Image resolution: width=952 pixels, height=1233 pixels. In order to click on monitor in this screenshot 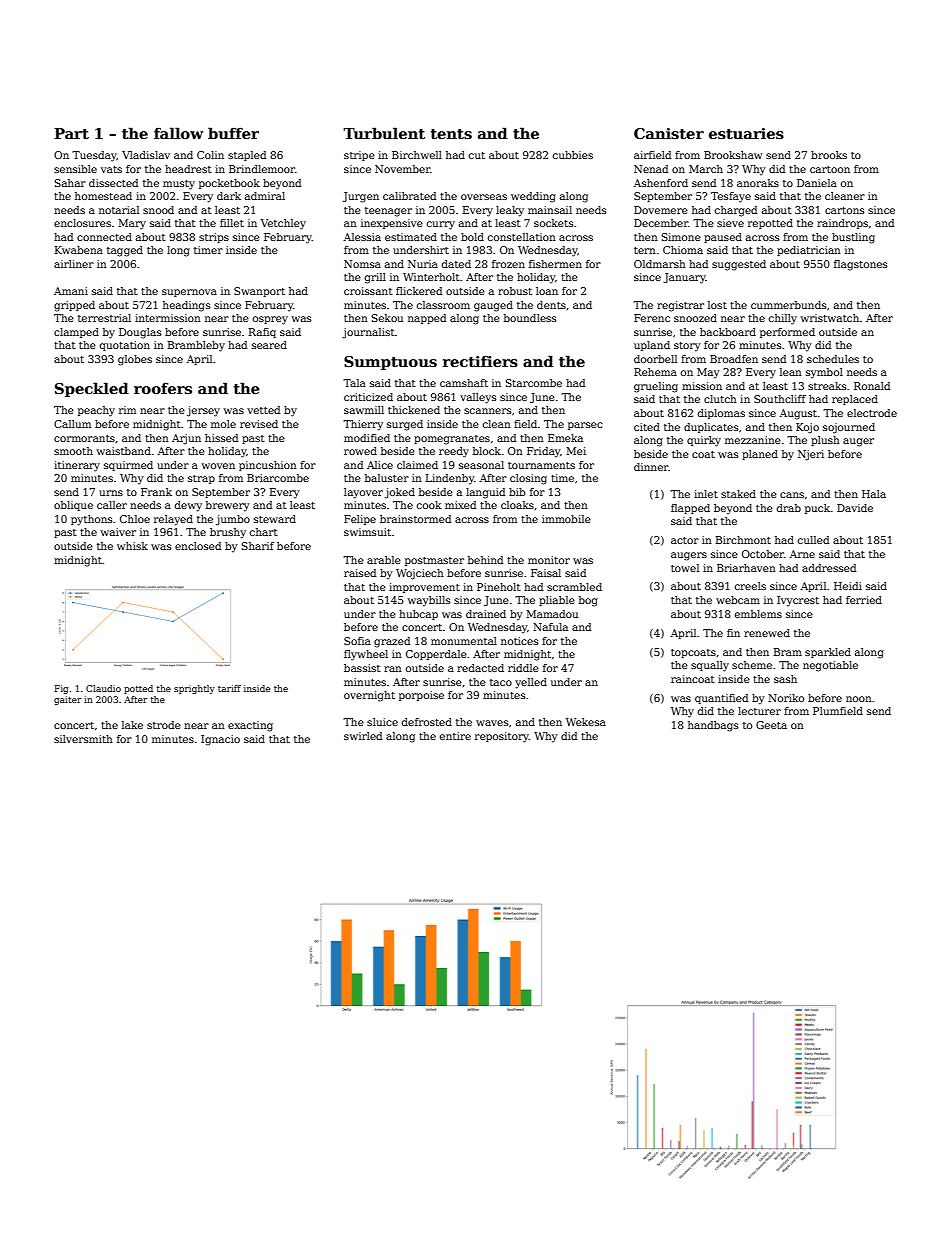, I will do `click(549, 560)`.
